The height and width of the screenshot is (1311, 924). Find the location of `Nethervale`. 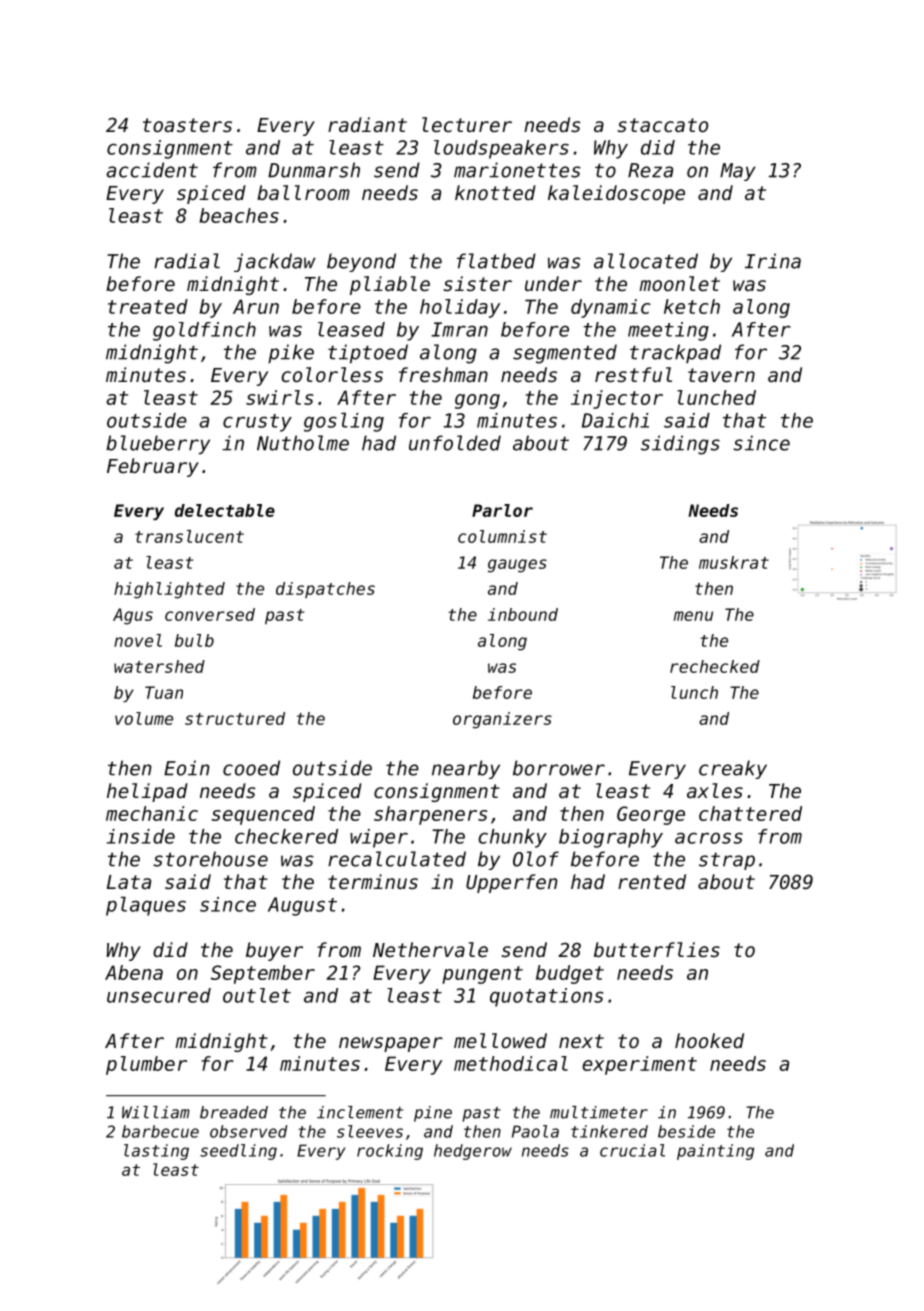

Nethervale is located at coordinates (430, 949).
